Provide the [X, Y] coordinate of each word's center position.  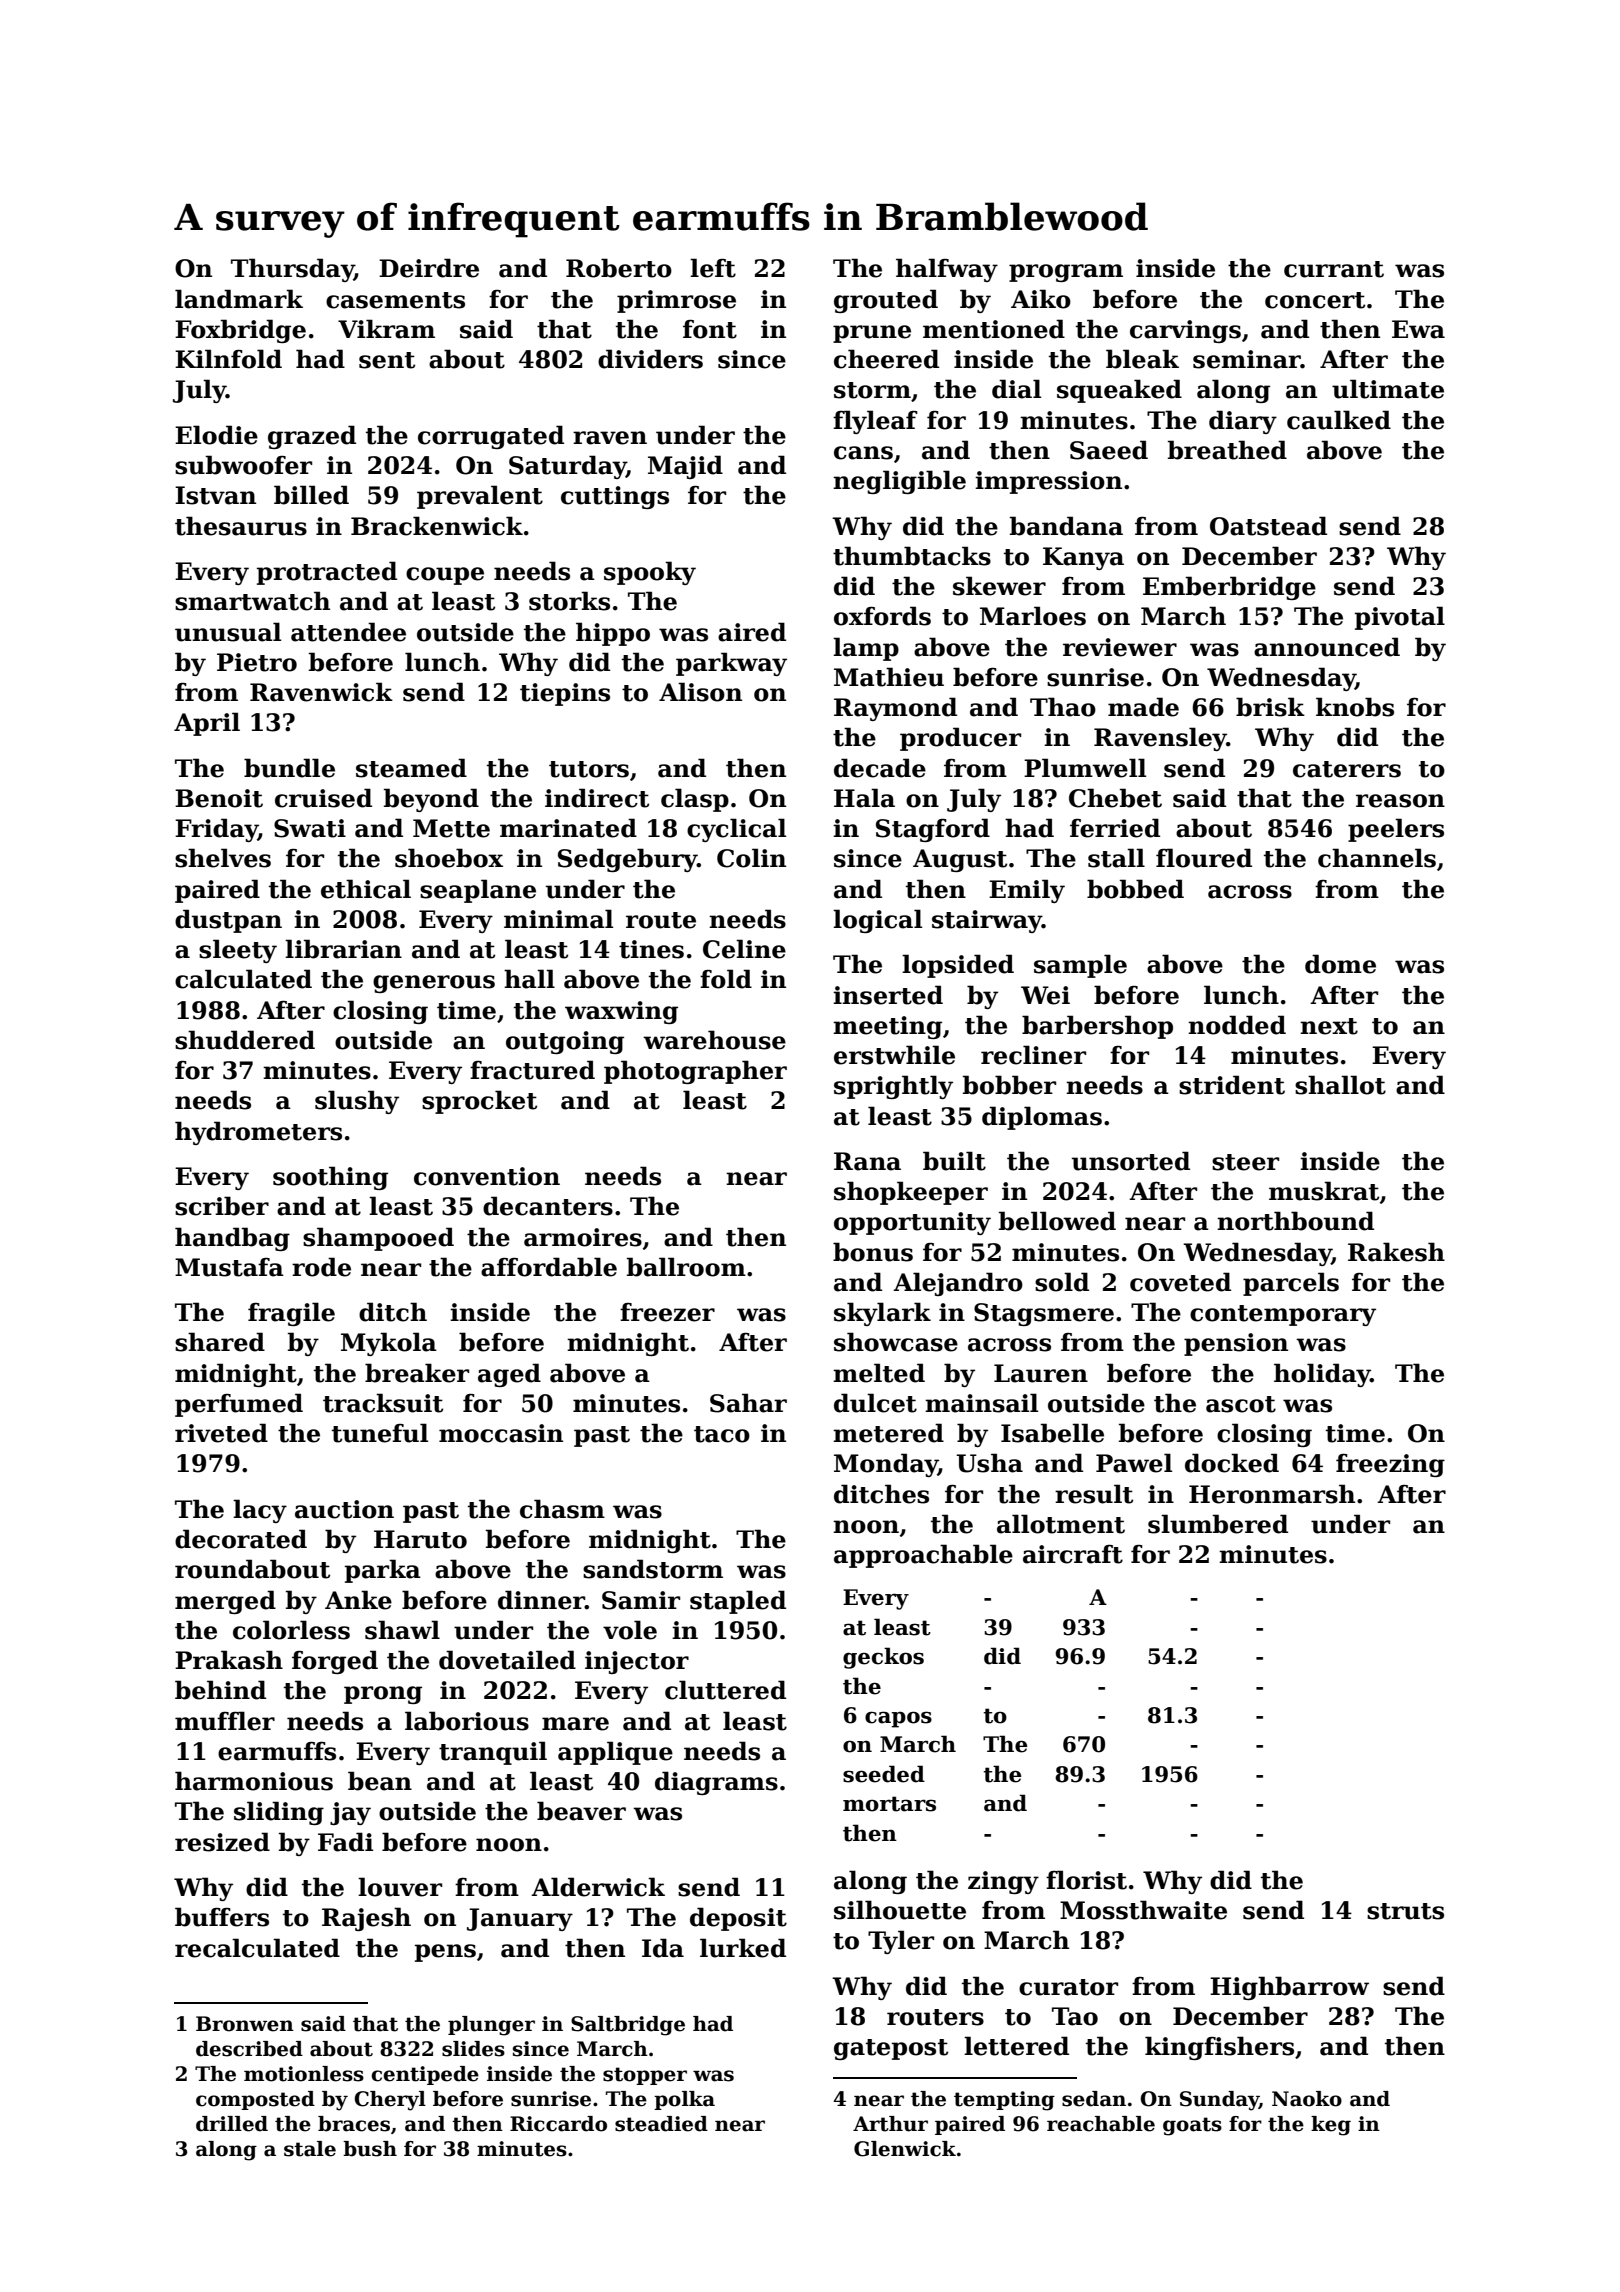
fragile [291, 1314]
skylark [882, 1314]
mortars [889, 1804]
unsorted [1131, 1161]
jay [350, 1813]
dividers [650, 359]
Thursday [292, 270]
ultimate [1388, 389]
